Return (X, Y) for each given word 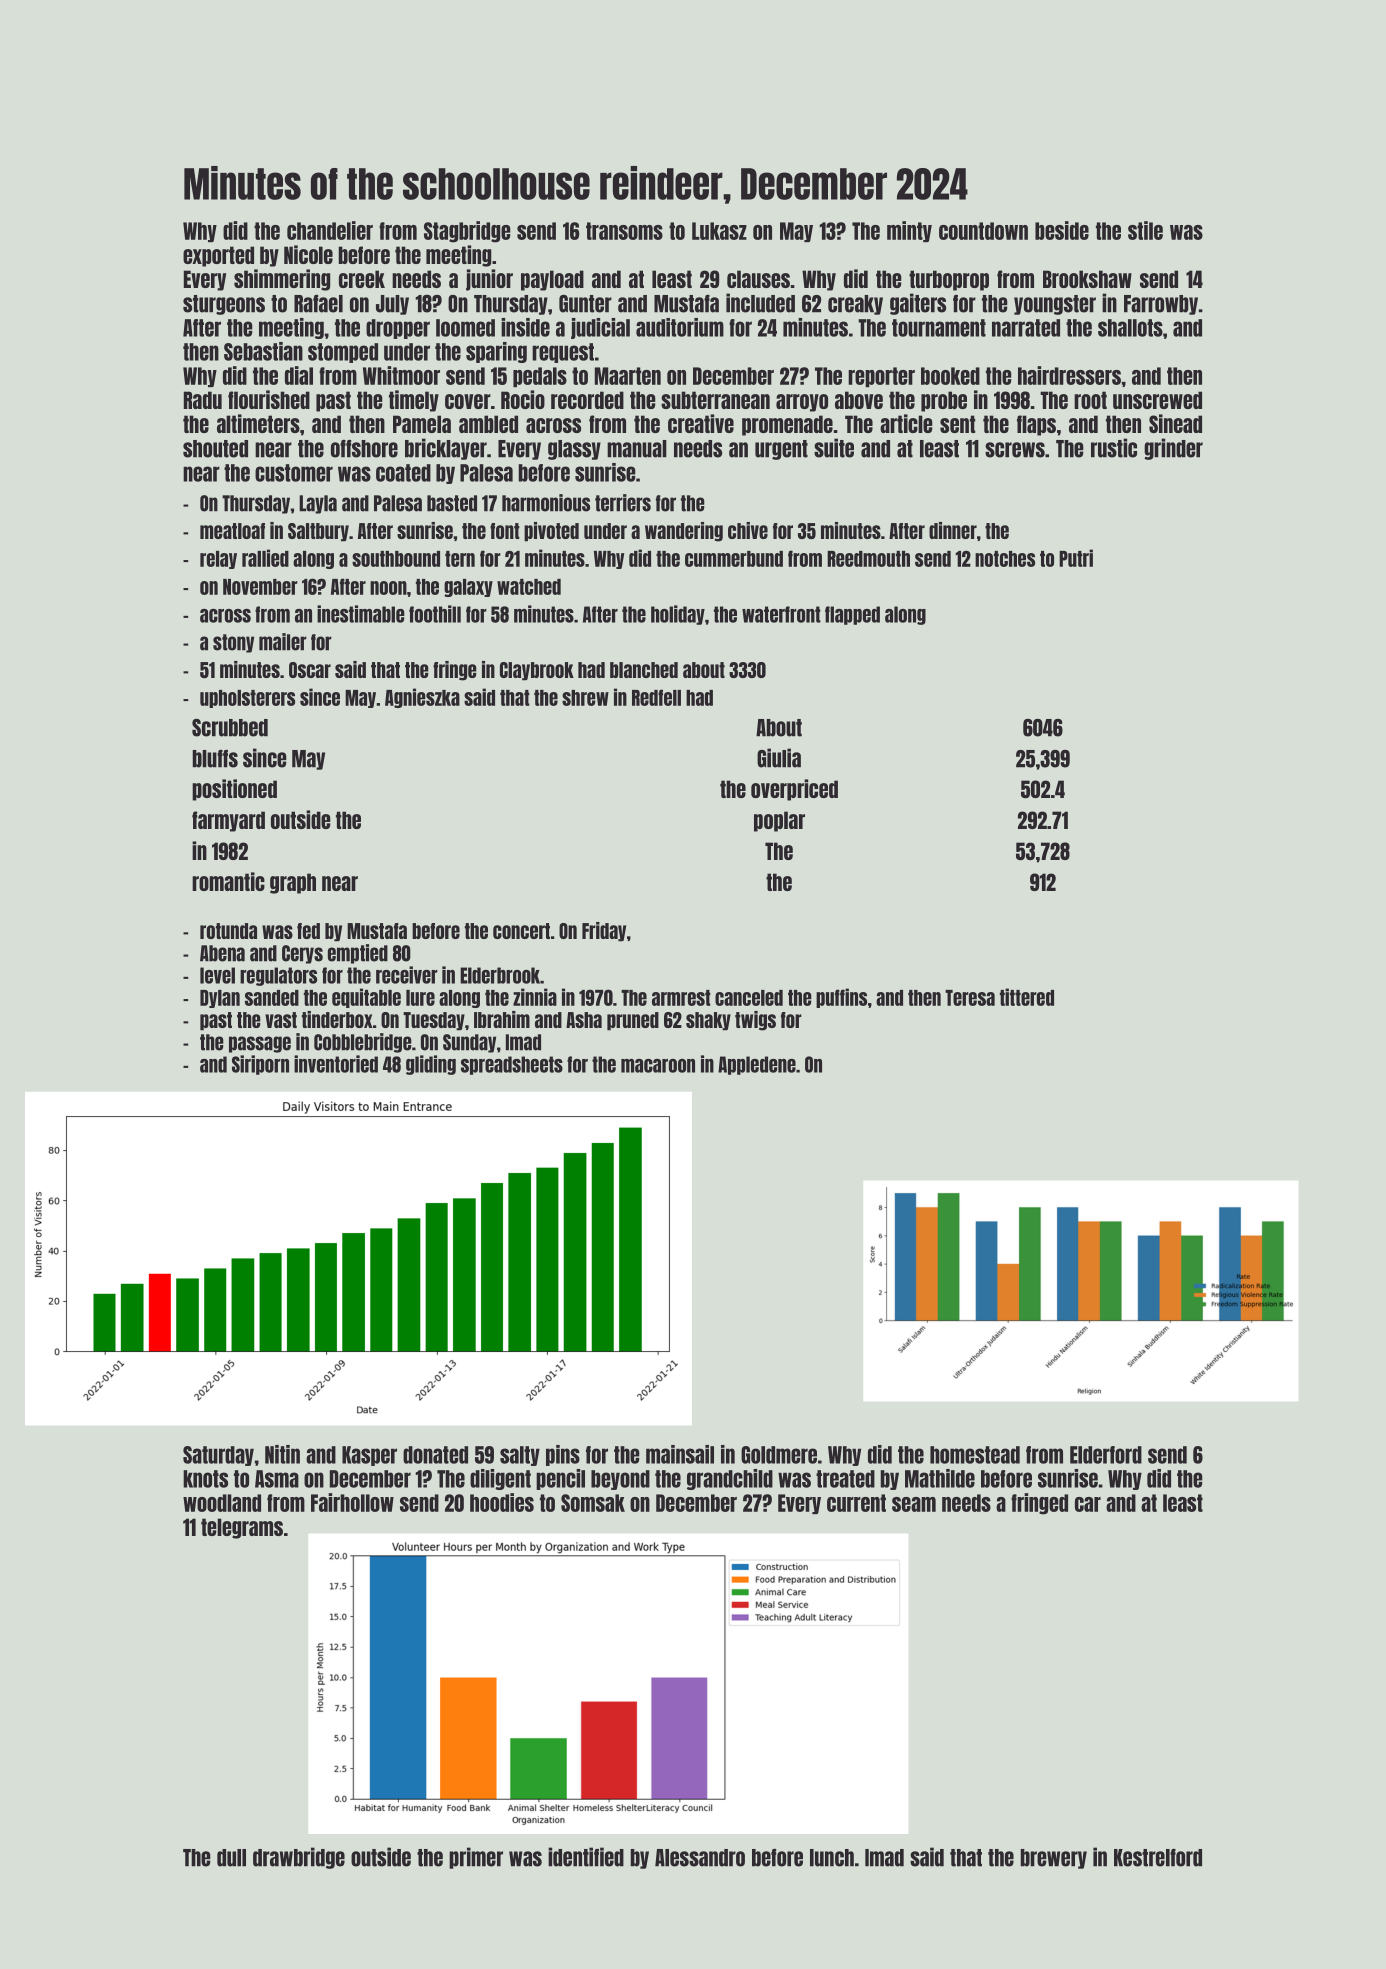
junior (489, 280)
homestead (975, 1455)
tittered (1027, 997)
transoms (624, 231)
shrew (585, 698)
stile (1145, 230)
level (217, 975)
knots (205, 1479)
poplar (779, 821)
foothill (435, 614)
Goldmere (779, 1455)
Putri (1076, 558)
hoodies (502, 1502)
